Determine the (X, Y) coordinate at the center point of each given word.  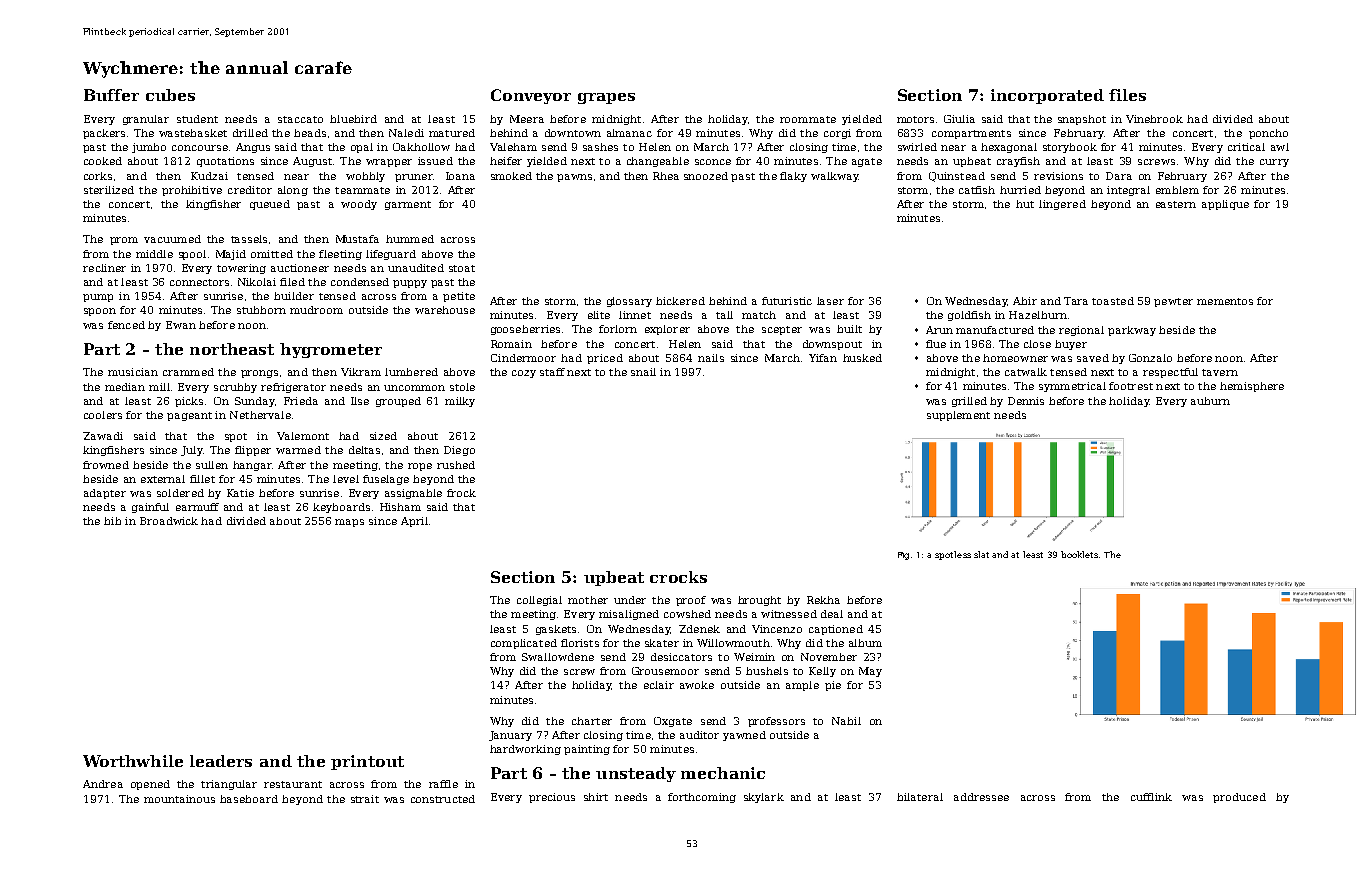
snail (643, 372)
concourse (200, 148)
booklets (1079, 554)
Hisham (400, 507)
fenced (126, 325)
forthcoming (702, 798)
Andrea (103, 784)
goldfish (969, 316)
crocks (678, 577)
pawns (574, 178)
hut (1025, 204)
